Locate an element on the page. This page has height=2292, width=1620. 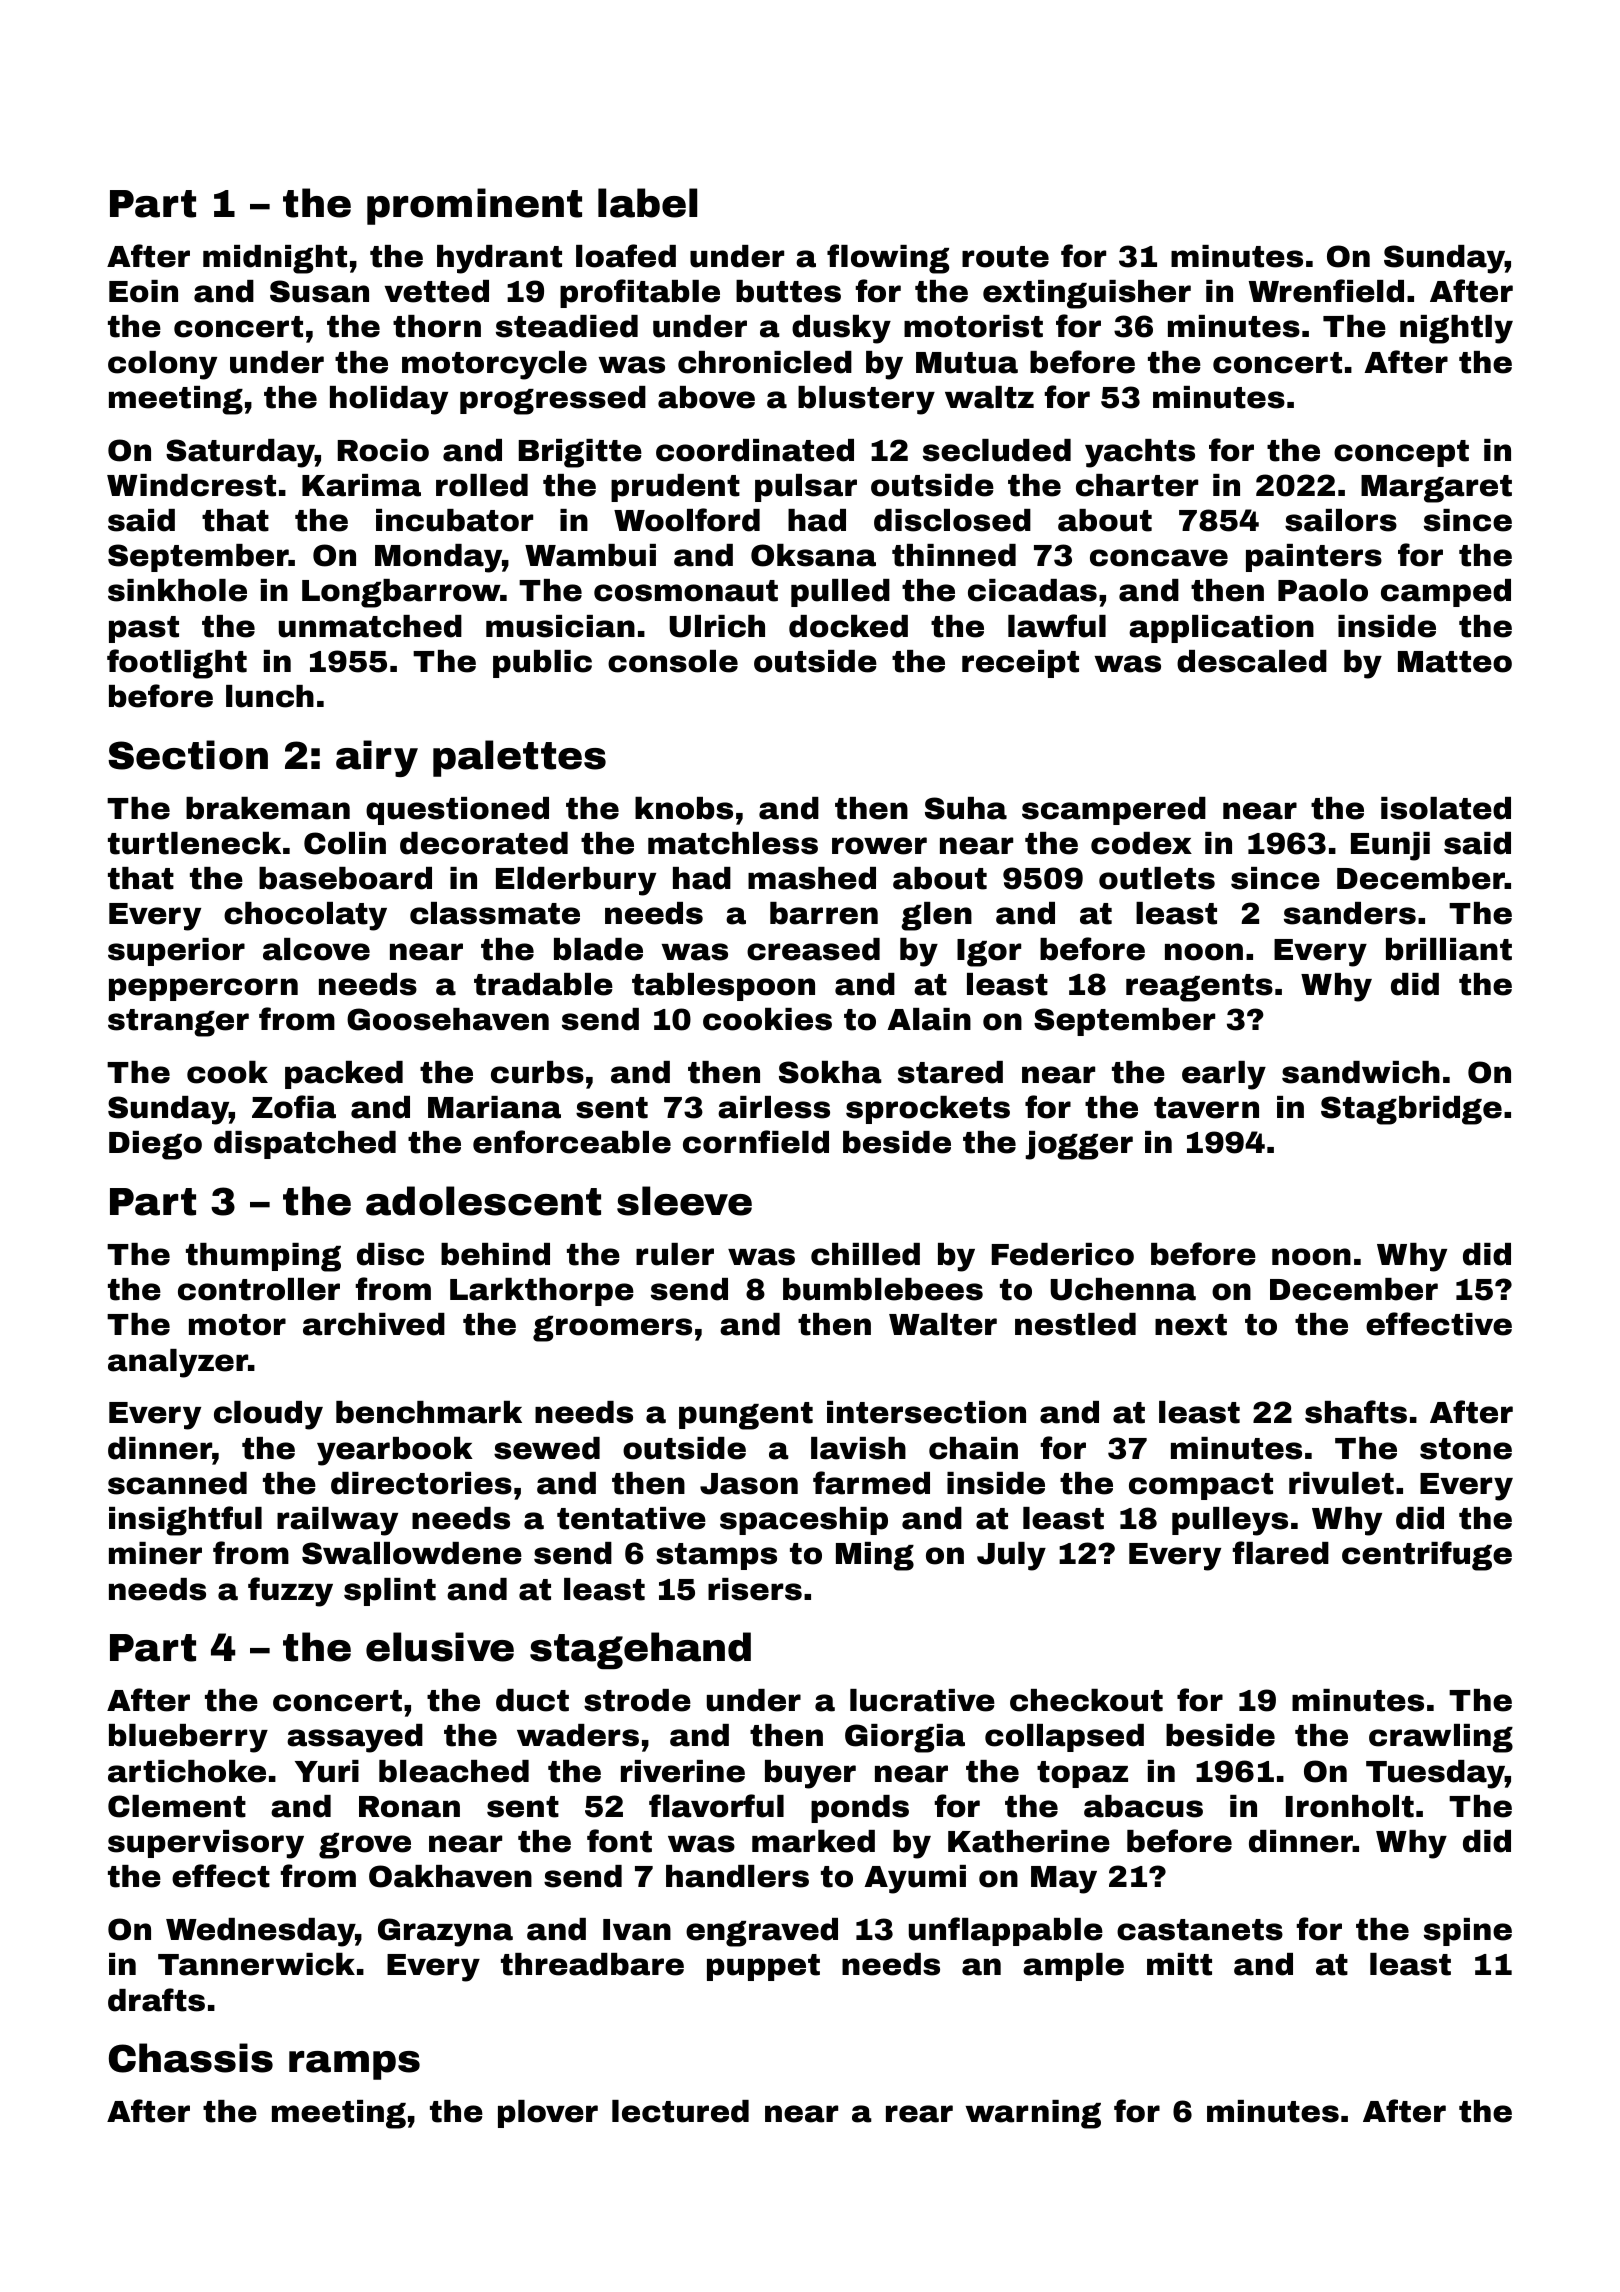
plover is located at coordinates (548, 2114).
